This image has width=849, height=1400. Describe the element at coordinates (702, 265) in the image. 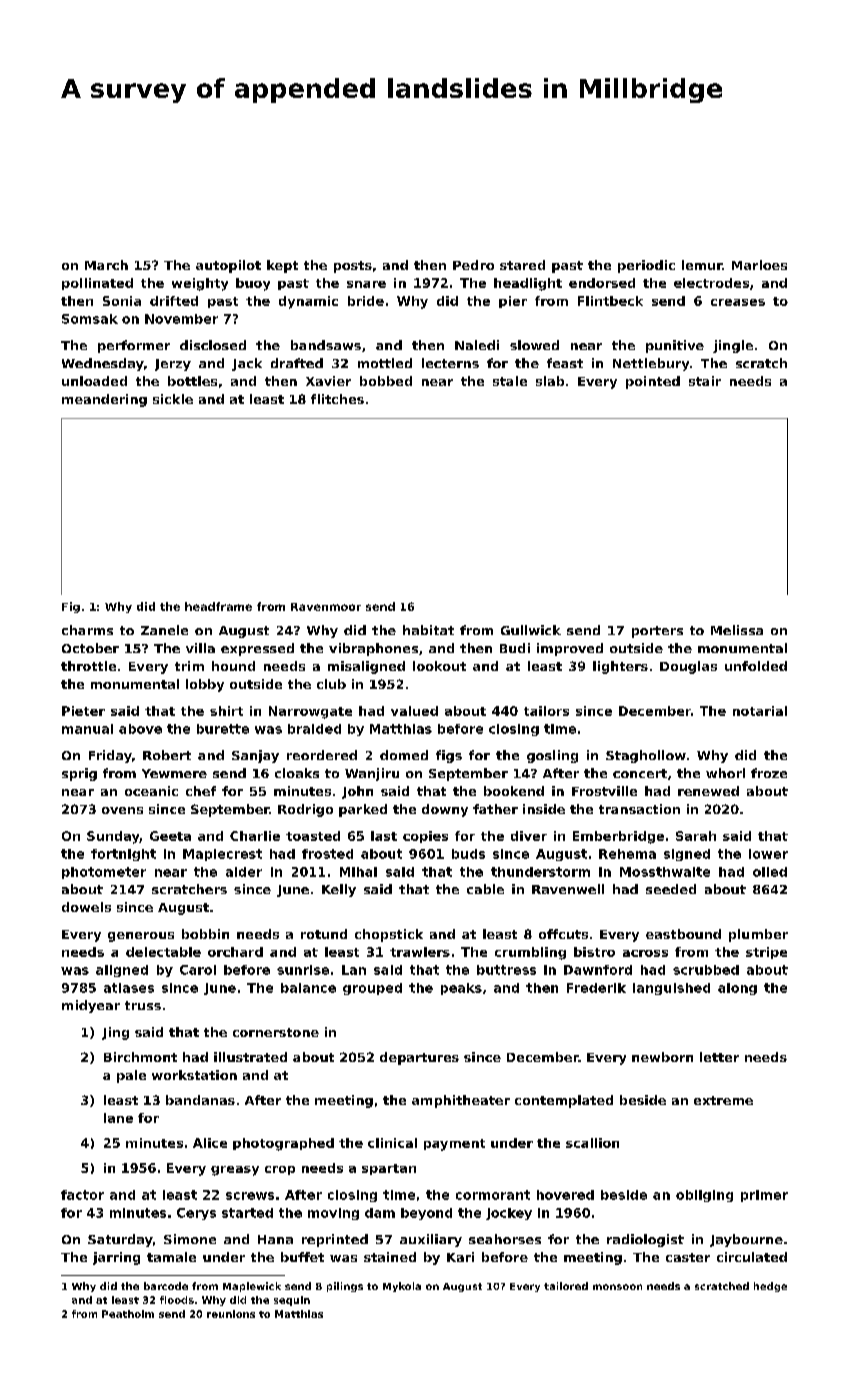

I see `lemur` at that location.
